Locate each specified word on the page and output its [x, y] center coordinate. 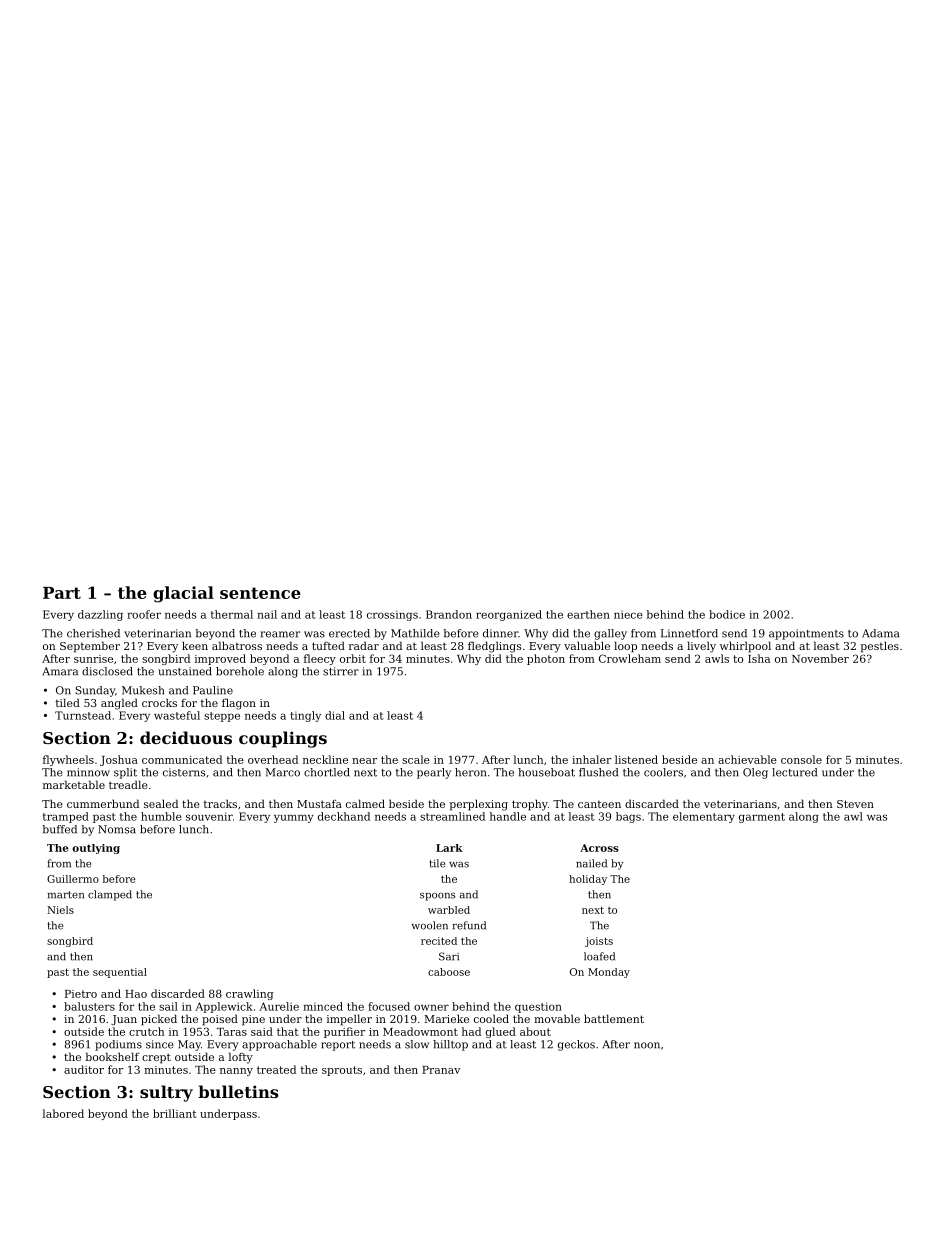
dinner [500, 633]
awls [717, 658]
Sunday [95, 691]
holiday [588, 880]
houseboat [546, 772]
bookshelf [112, 1056]
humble [161, 816]
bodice [727, 614]
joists [599, 942]
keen [195, 645]
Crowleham [630, 658]
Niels [60, 910]
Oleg [755, 773]
